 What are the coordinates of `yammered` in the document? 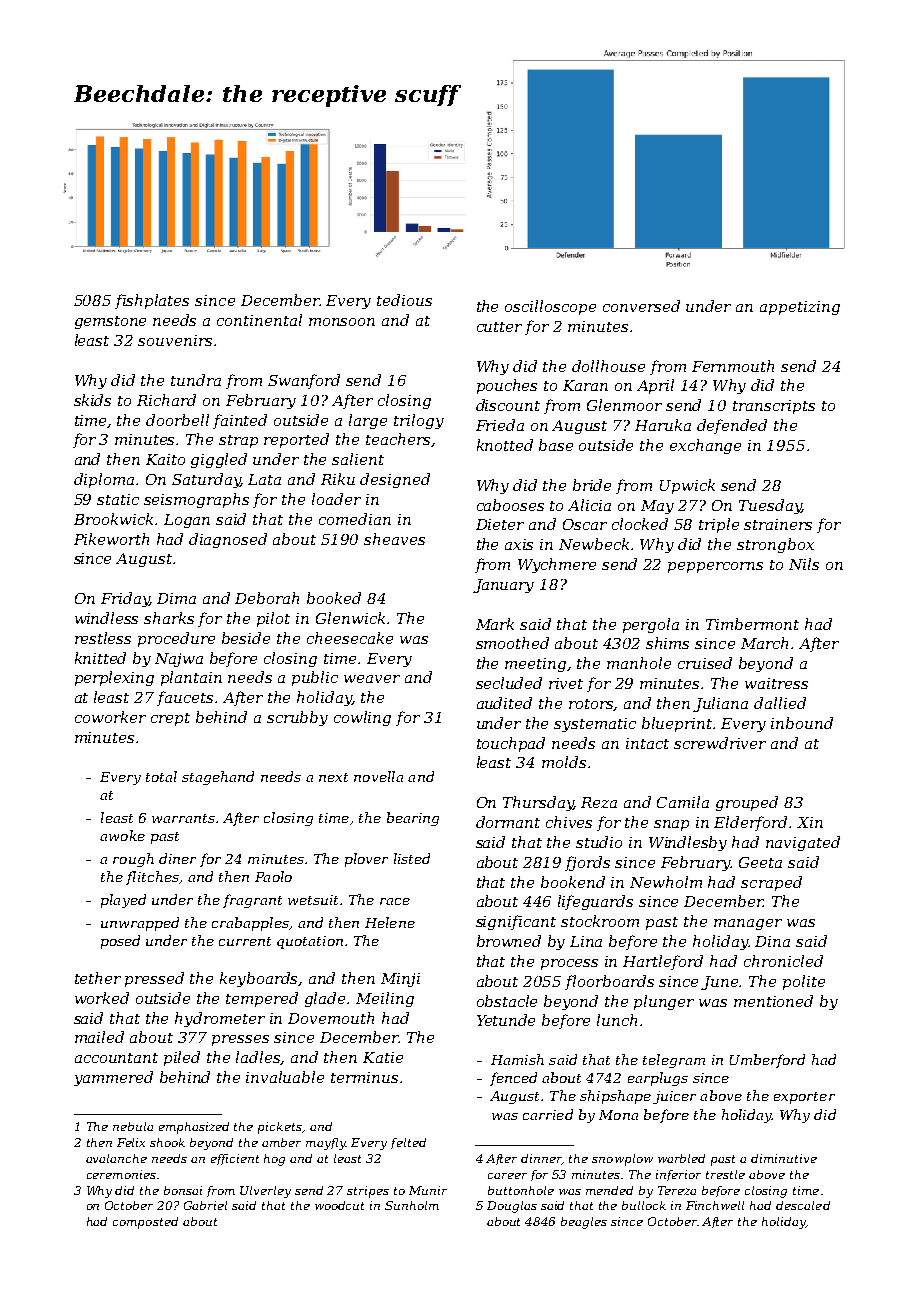 It's located at (113, 1078).
